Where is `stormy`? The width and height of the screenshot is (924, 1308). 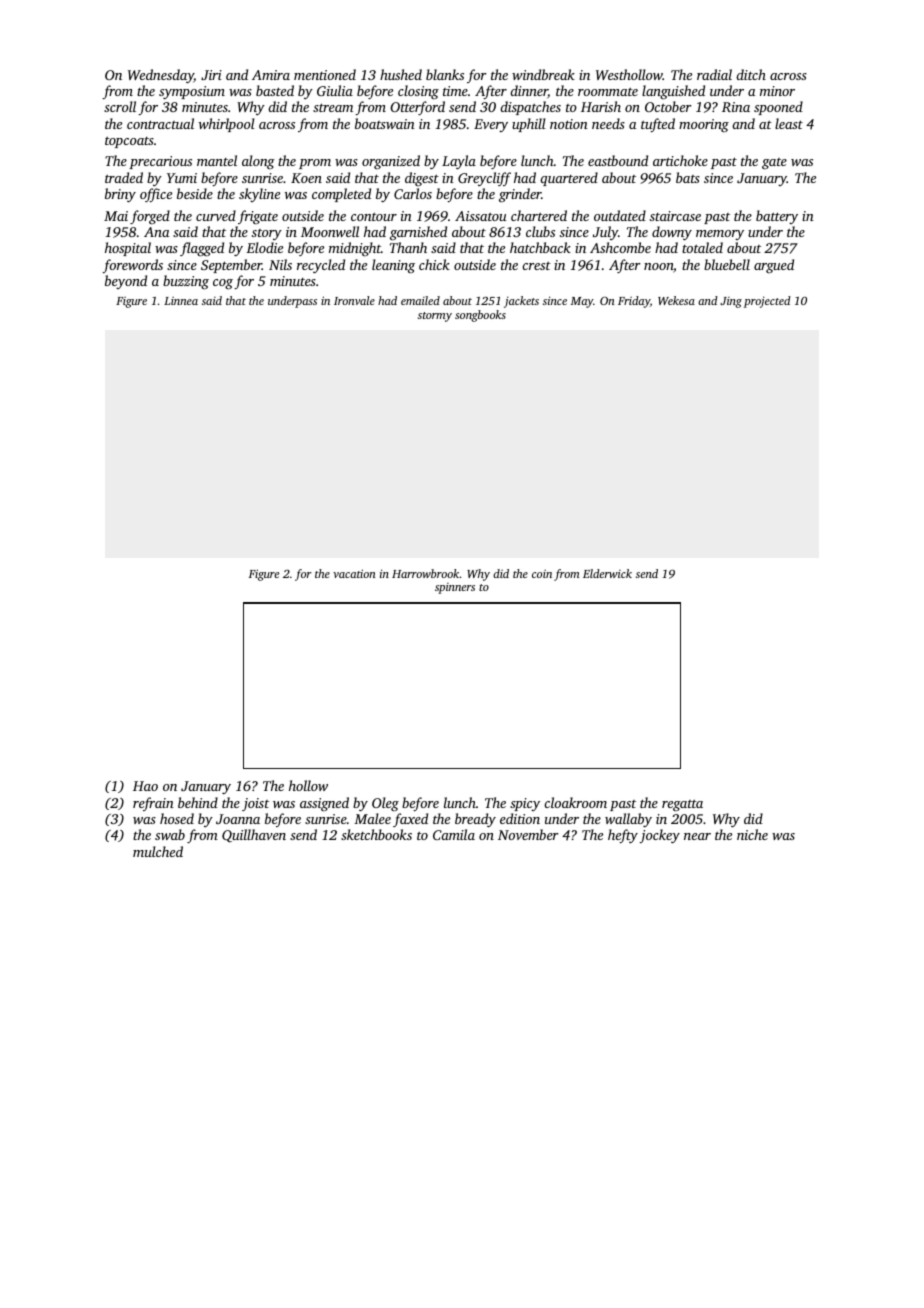 stormy is located at coordinates (435, 317).
